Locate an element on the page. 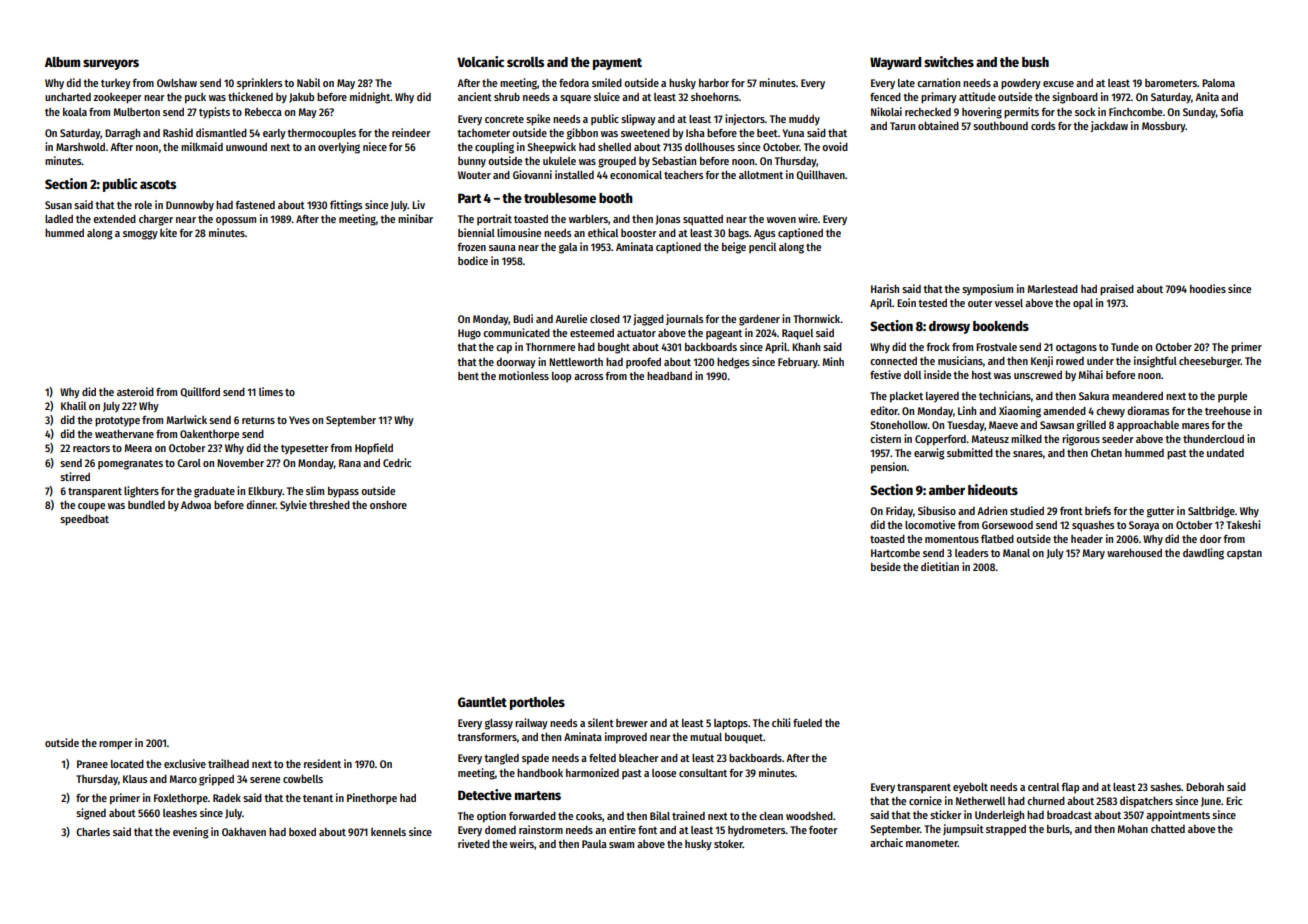  loose is located at coordinates (664, 773).
